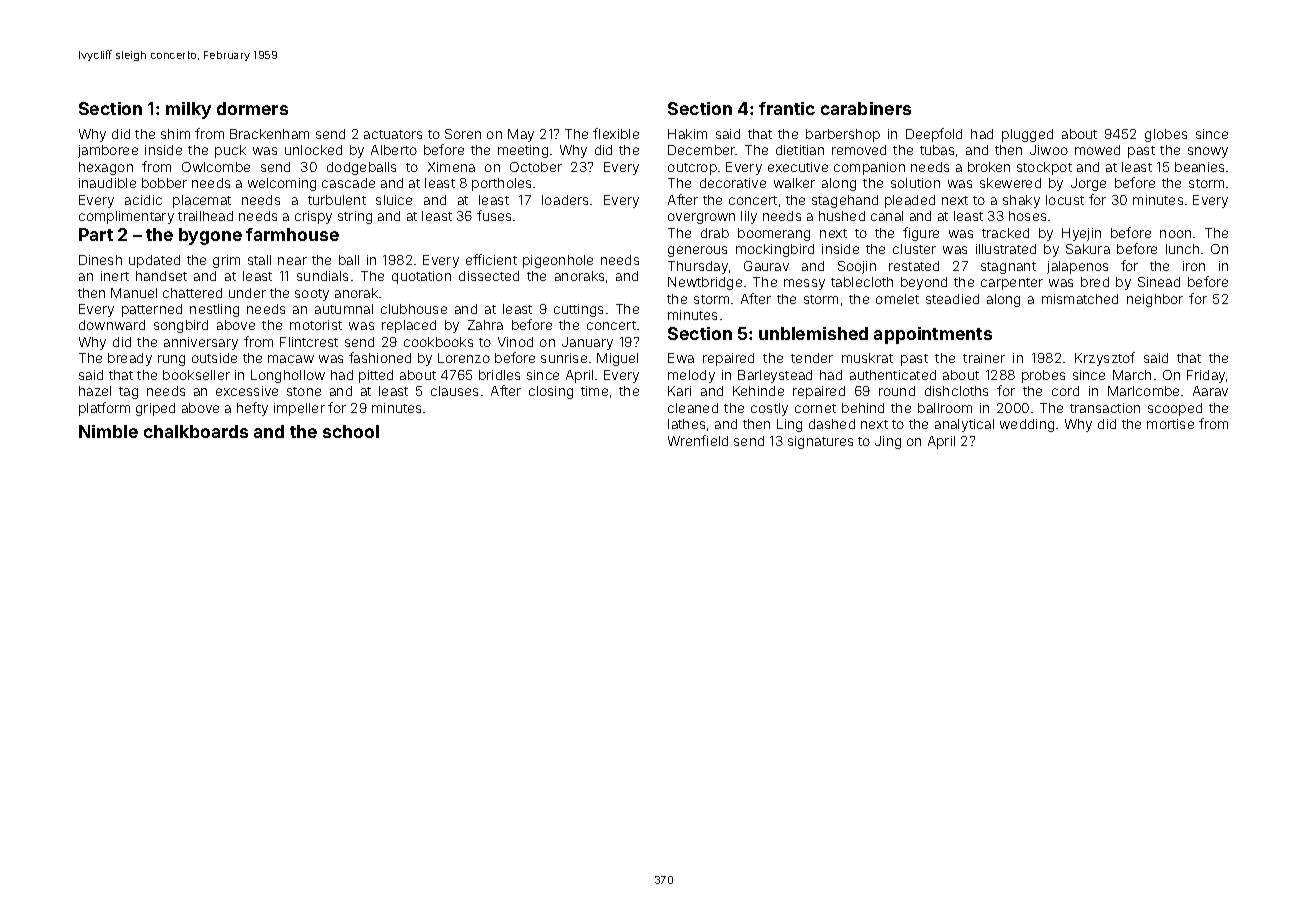 The image size is (1308, 924). What do you see at coordinates (351, 431) in the page?
I see `school` at bounding box center [351, 431].
